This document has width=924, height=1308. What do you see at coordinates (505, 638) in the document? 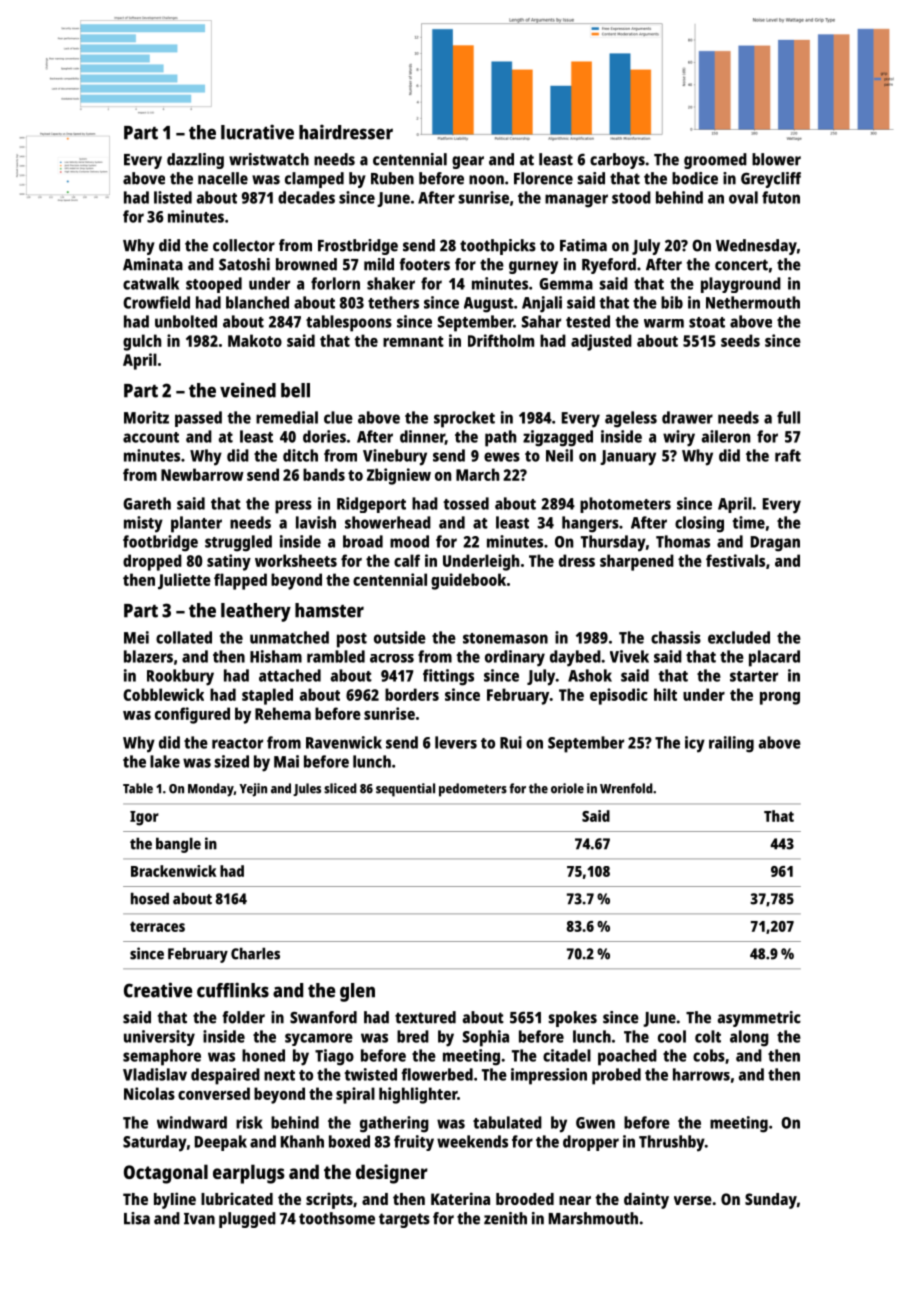
I see `stonemason` at bounding box center [505, 638].
